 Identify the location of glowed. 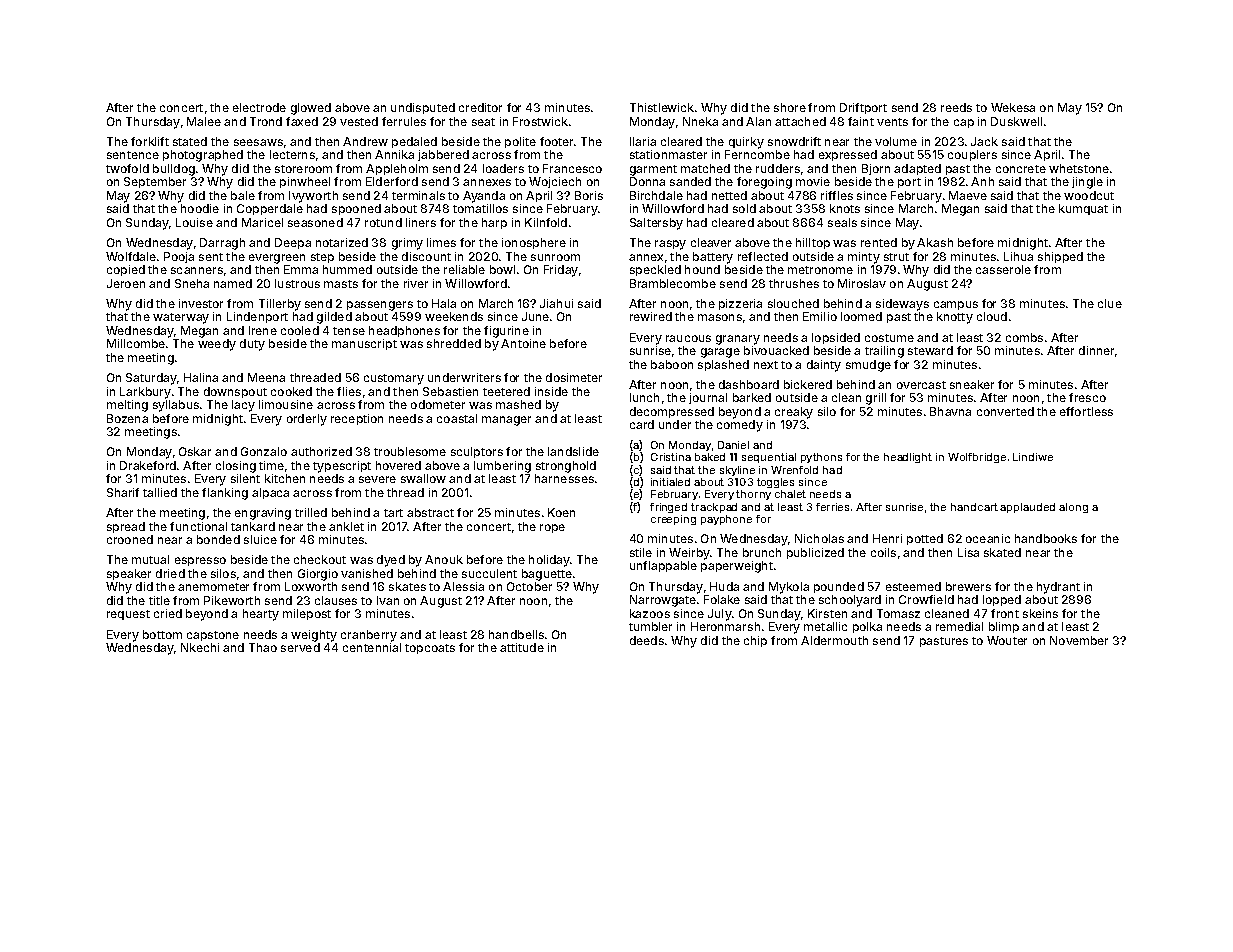
(311, 109).
